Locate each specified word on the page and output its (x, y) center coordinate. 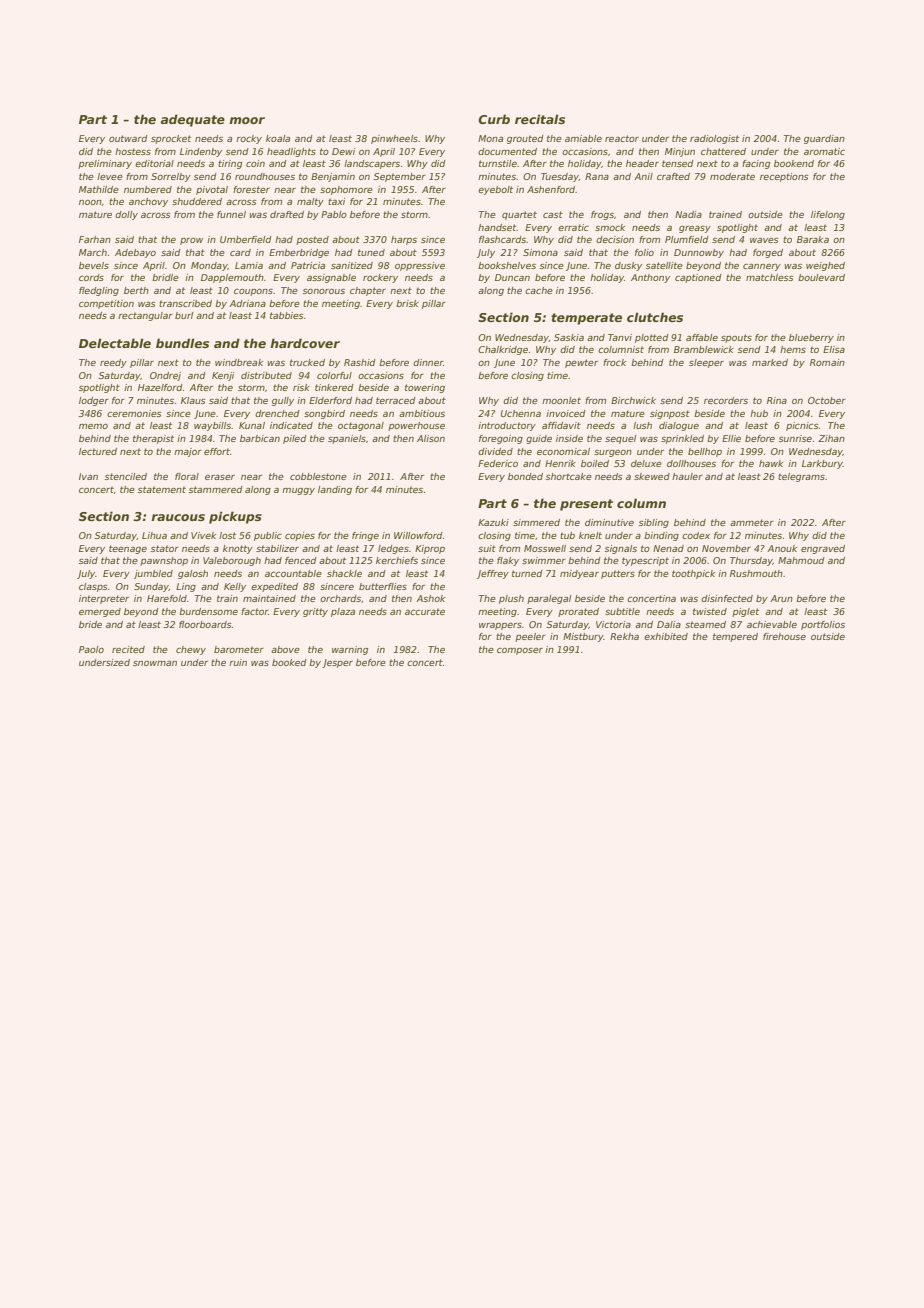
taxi (336, 201)
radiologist (714, 139)
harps (404, 240)
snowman (155, 663)
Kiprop (430, 549)
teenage (128, 549)
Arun (781, 598)
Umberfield (246, 239)
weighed (825, 266)
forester (251, 189)
